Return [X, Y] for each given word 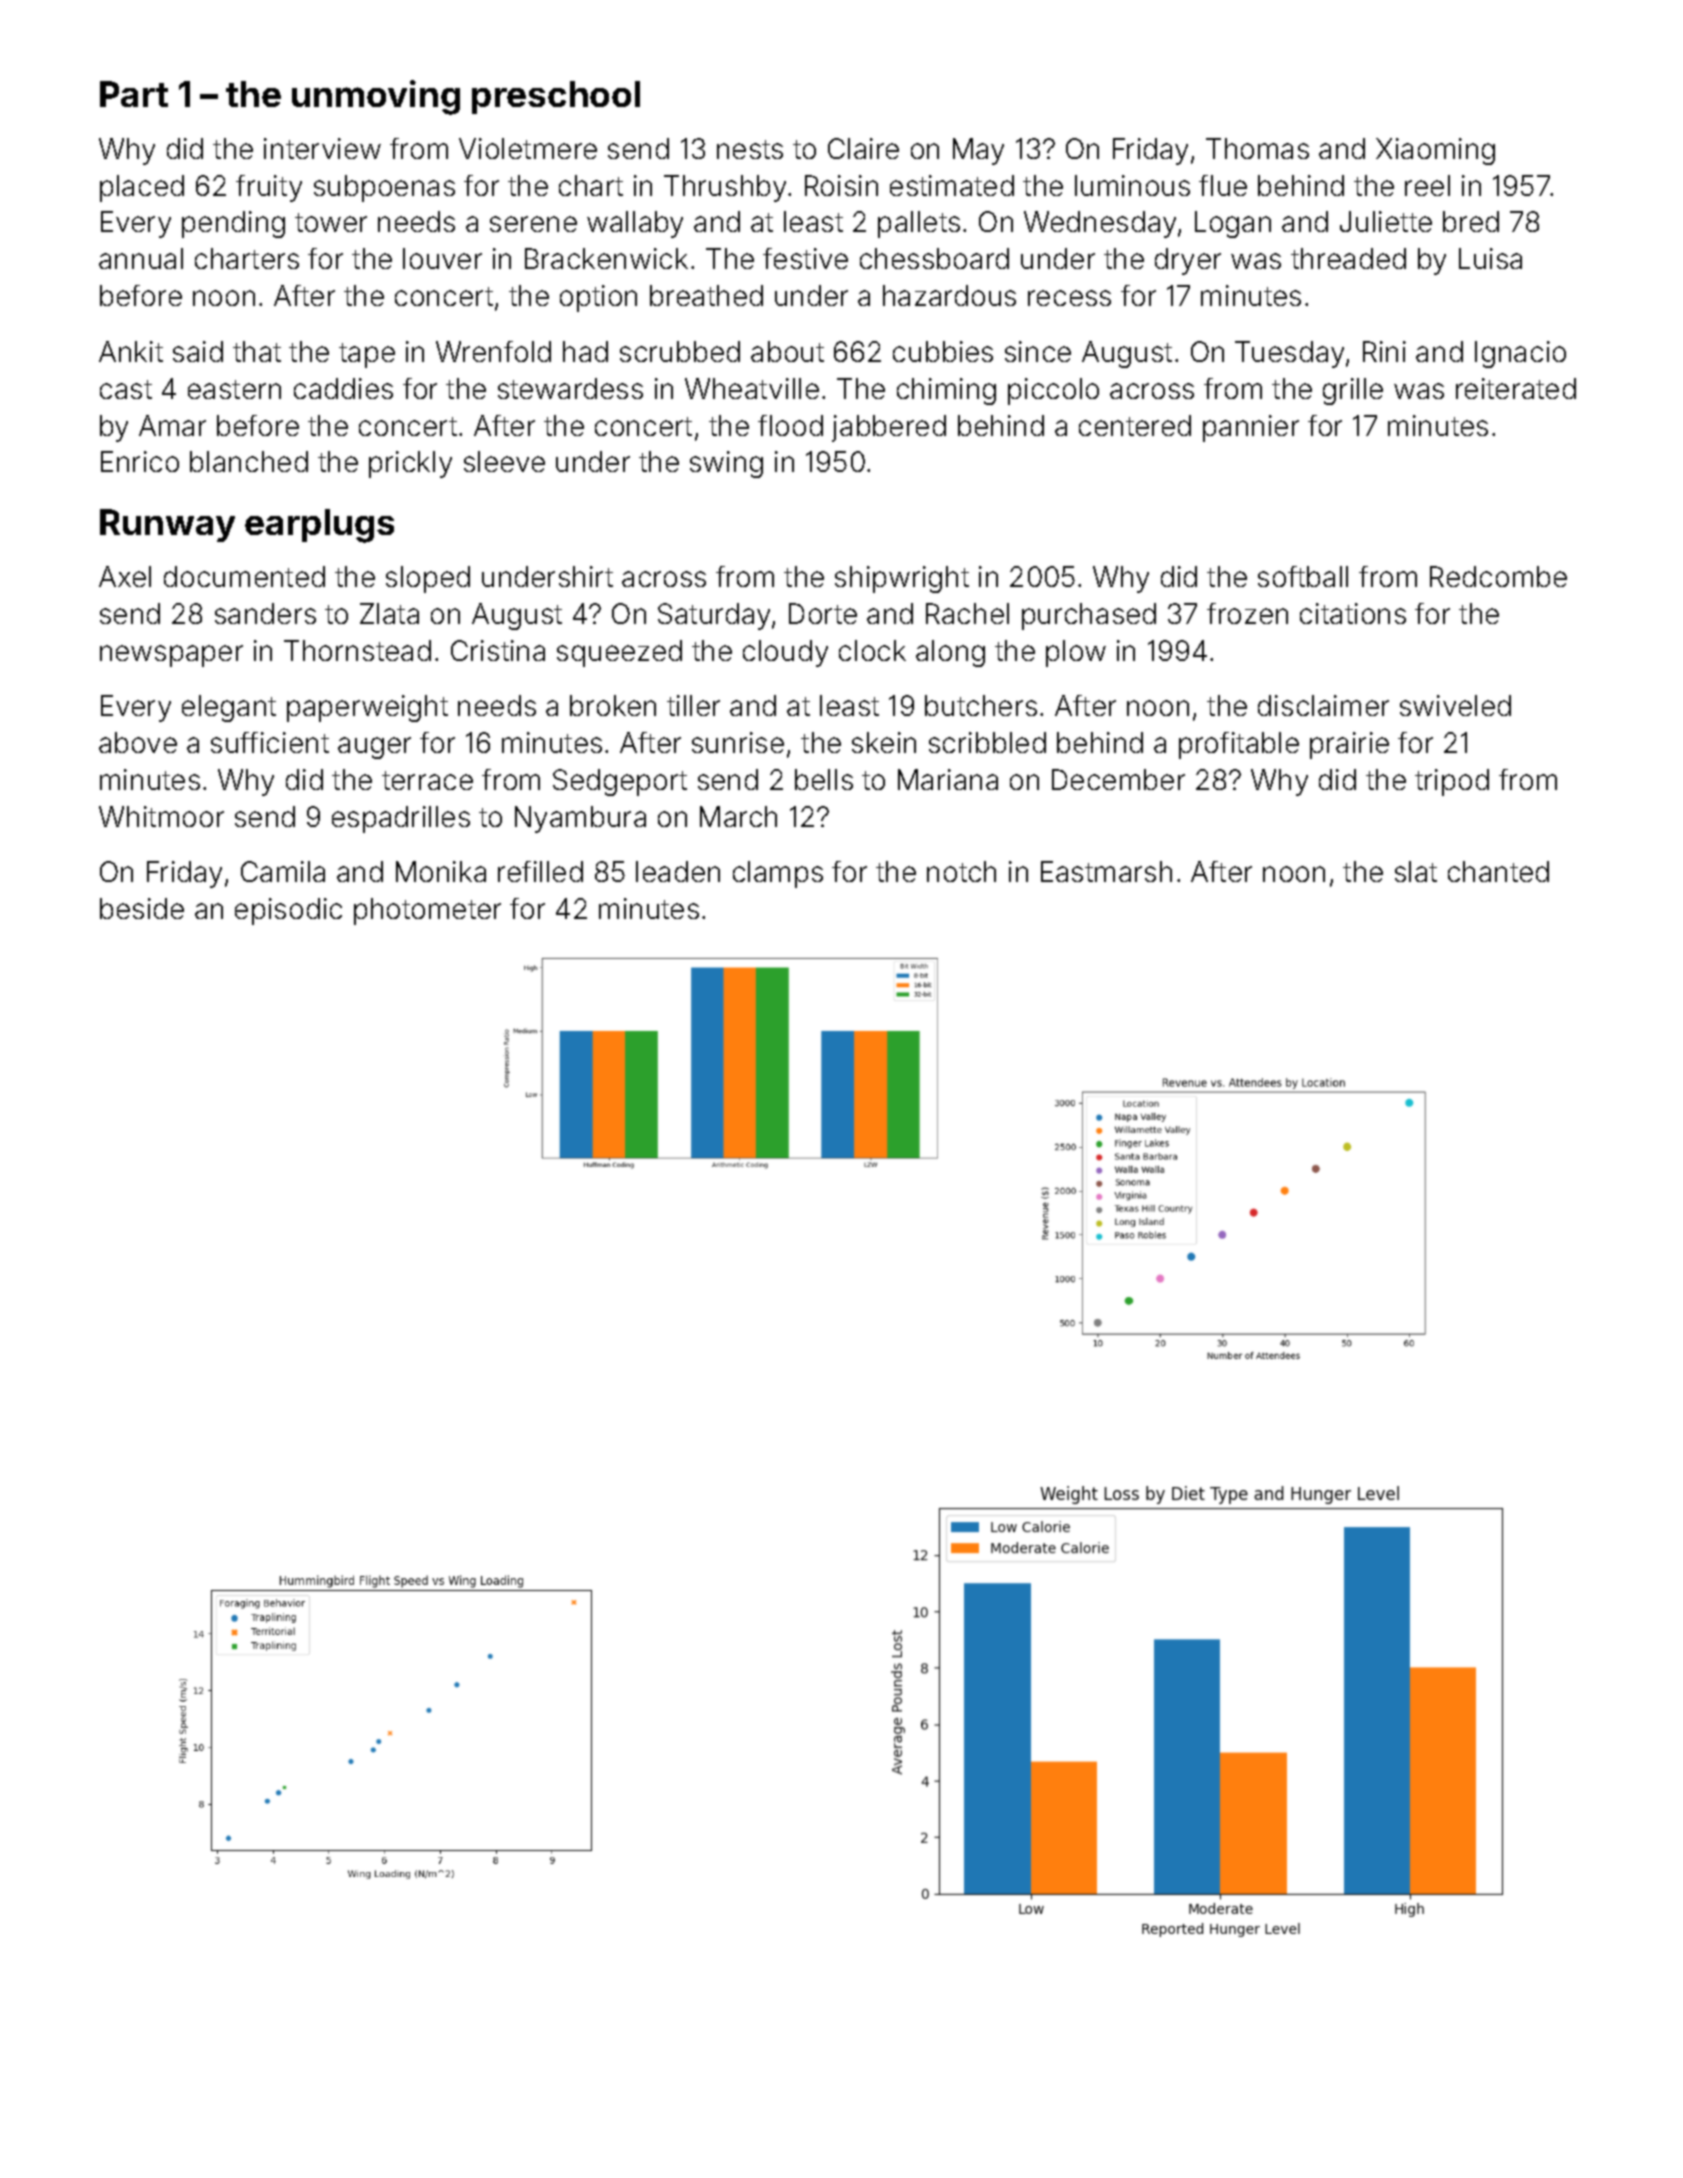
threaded [1348, 258]
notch [961, 871]
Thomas [1257, 148]
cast [126, 389]
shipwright [902, 579]
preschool [556, 97]
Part [134, 94]
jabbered [889, 428]
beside [142, 908]
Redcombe [1498, 576]
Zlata [389, 613]
